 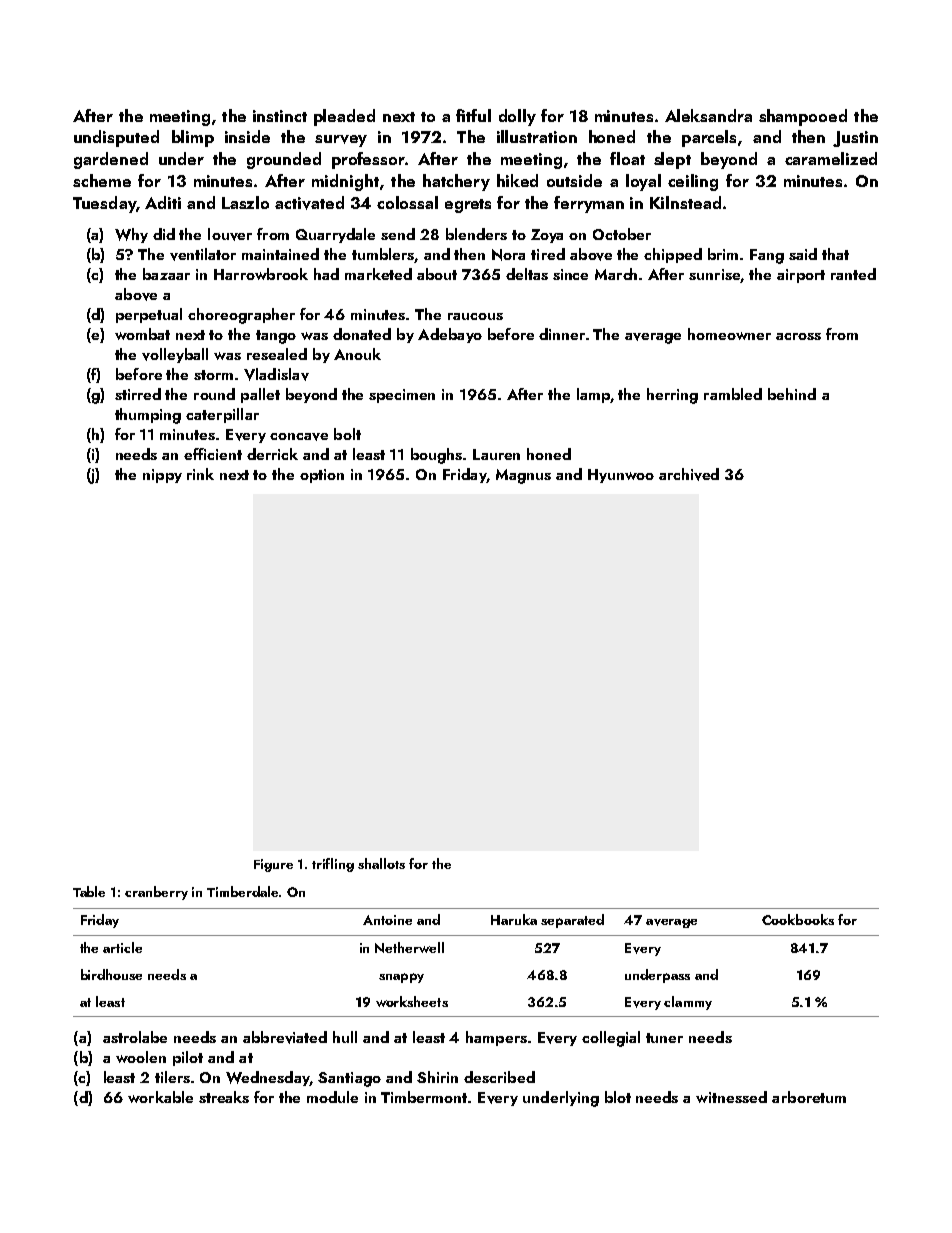 I want to click on ranted, so click(x=853, y=274).
